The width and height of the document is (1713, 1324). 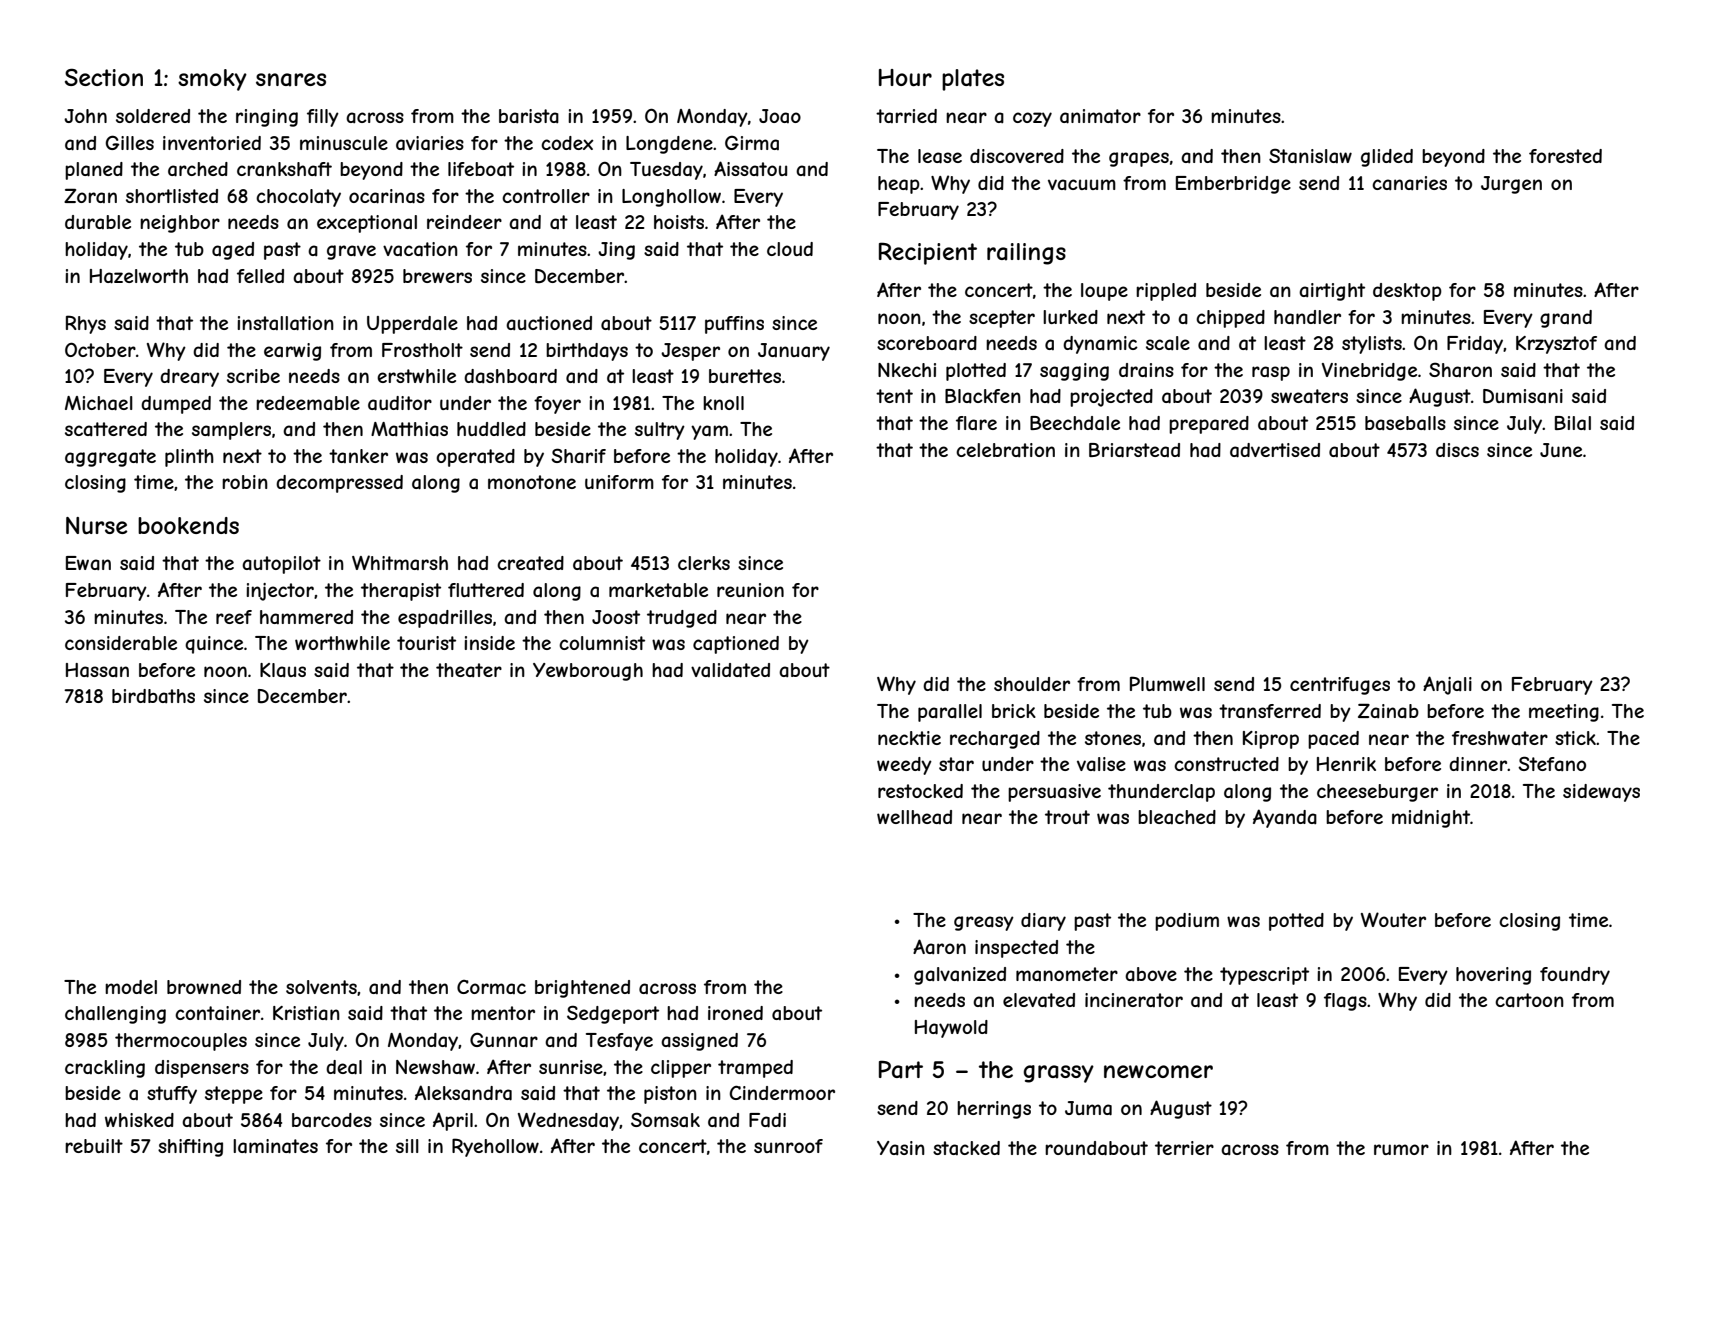 I want to click on sideways, so click(x=1601, y=793).
